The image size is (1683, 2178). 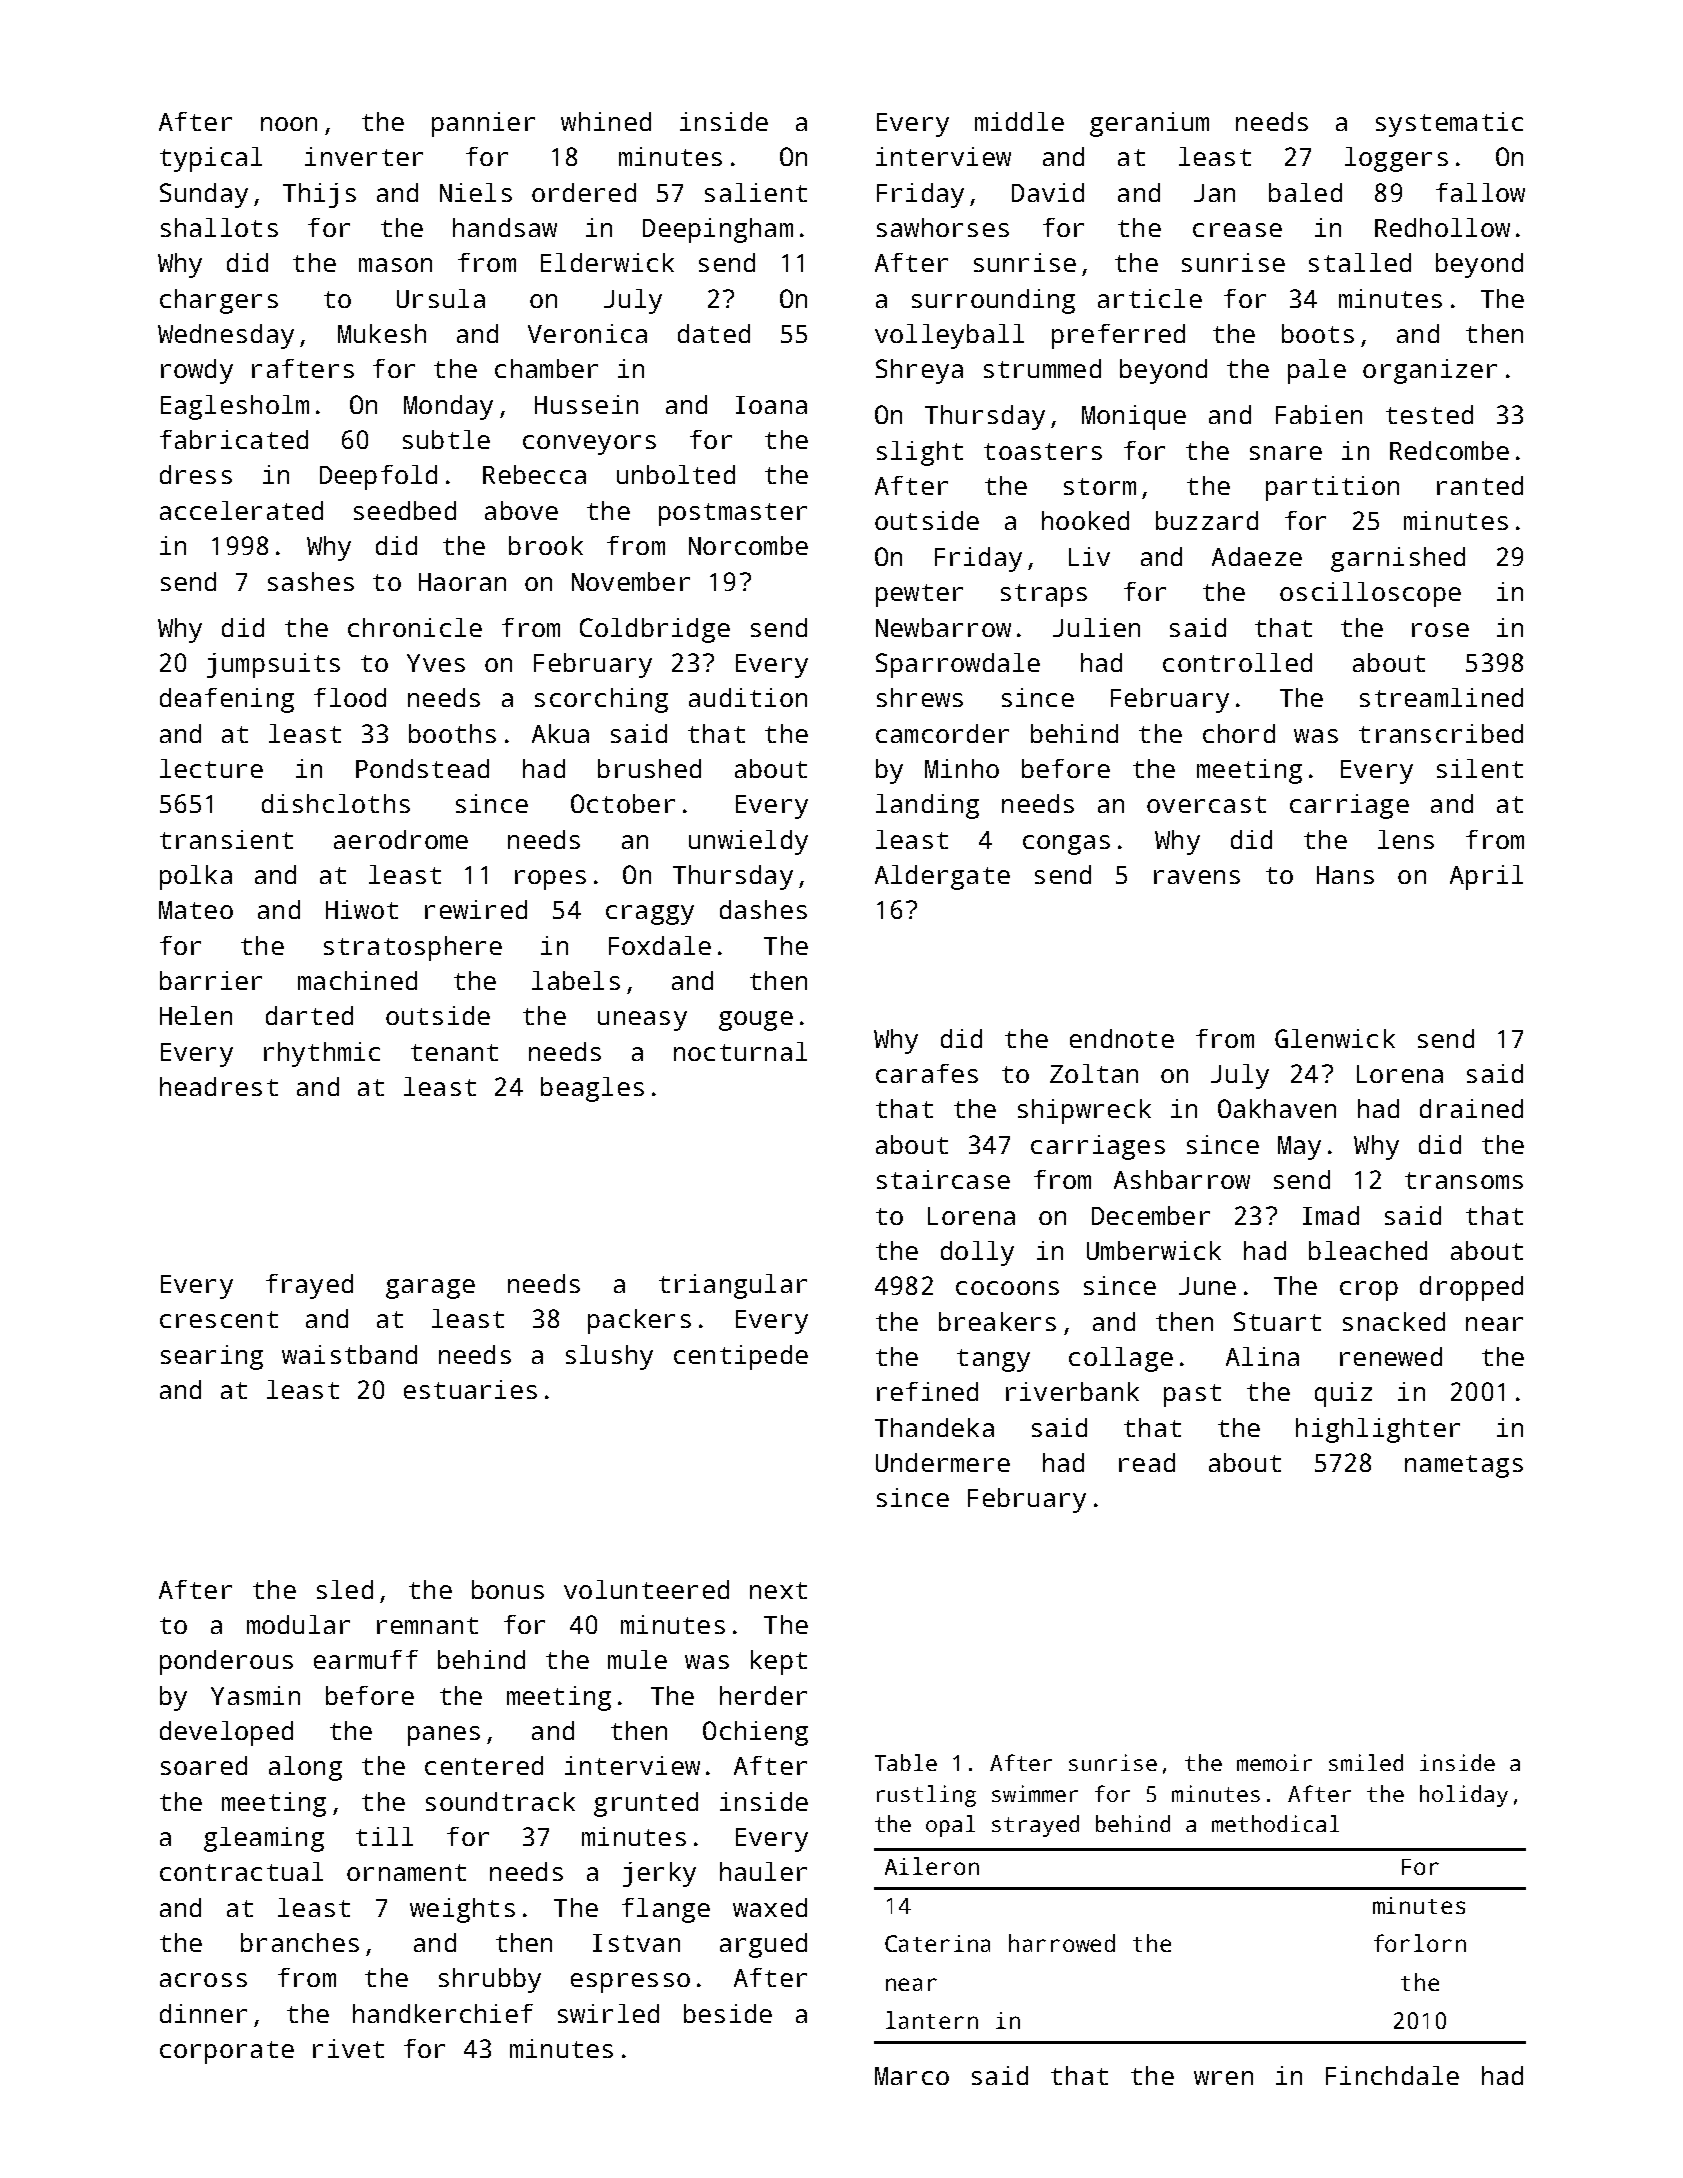 I want to click on rivet, so click(x=348, y=2048).
